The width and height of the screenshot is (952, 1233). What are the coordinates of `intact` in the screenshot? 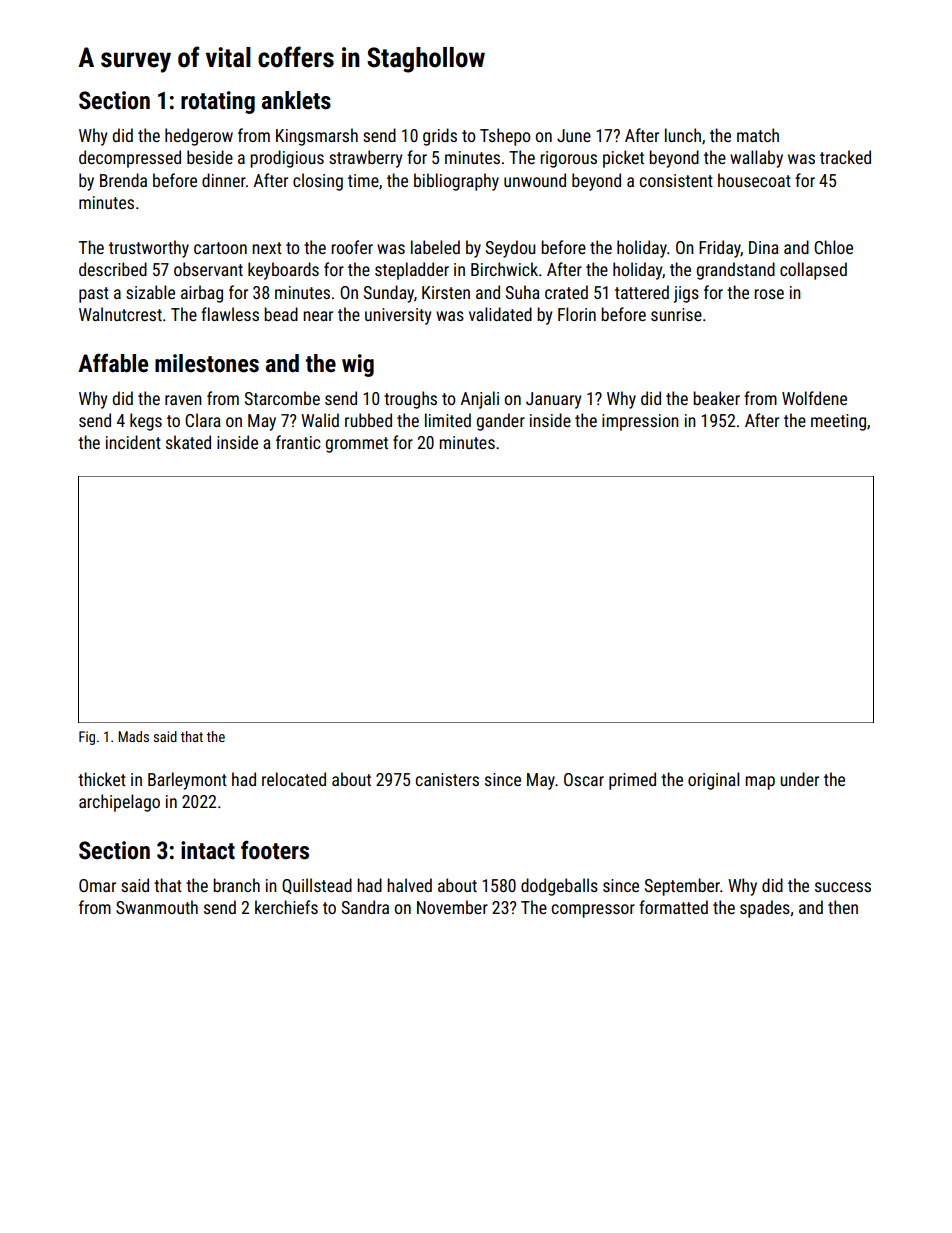 It's located at (208, 850).
